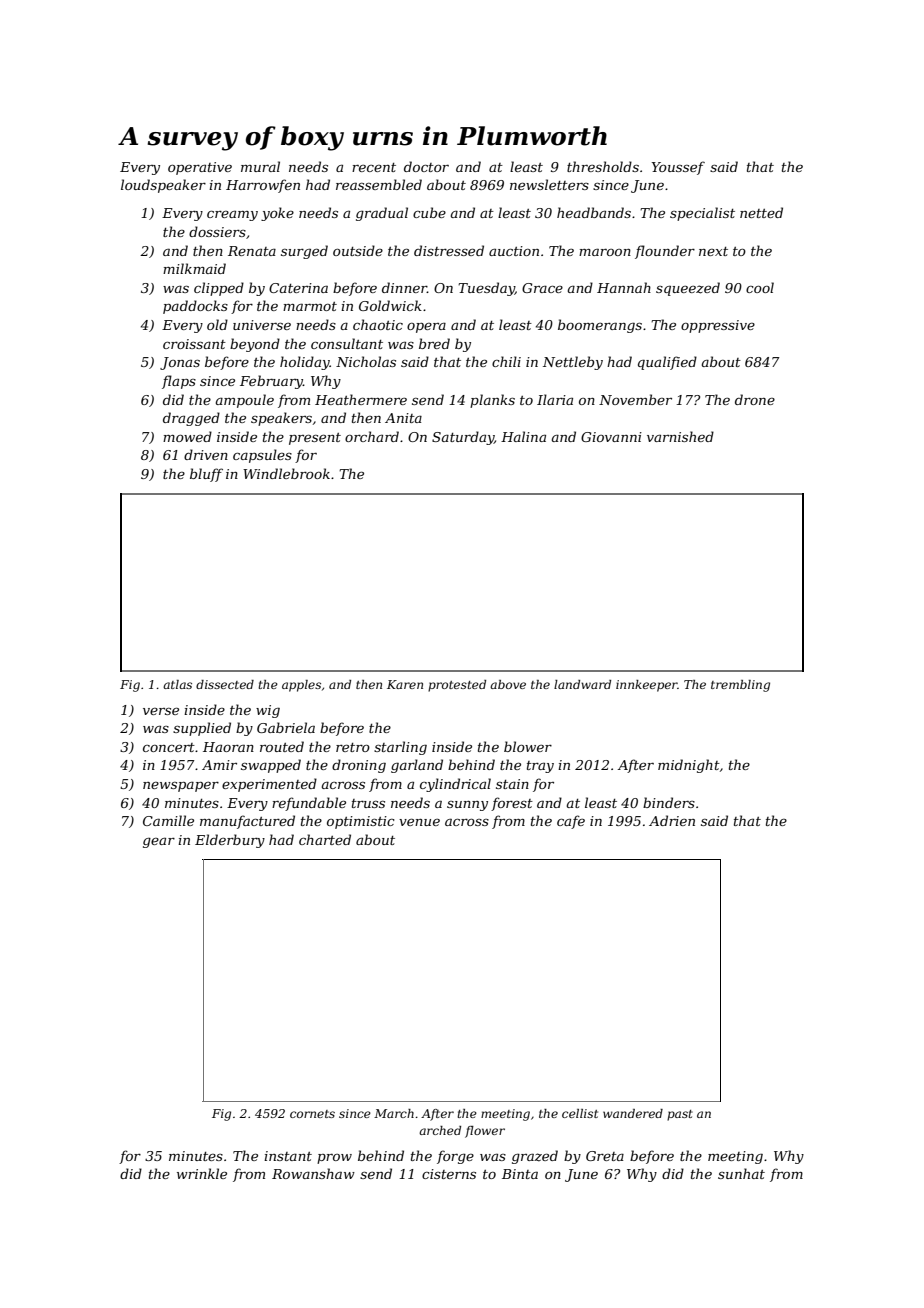  I want to click on gradual, so click(382, 214).
